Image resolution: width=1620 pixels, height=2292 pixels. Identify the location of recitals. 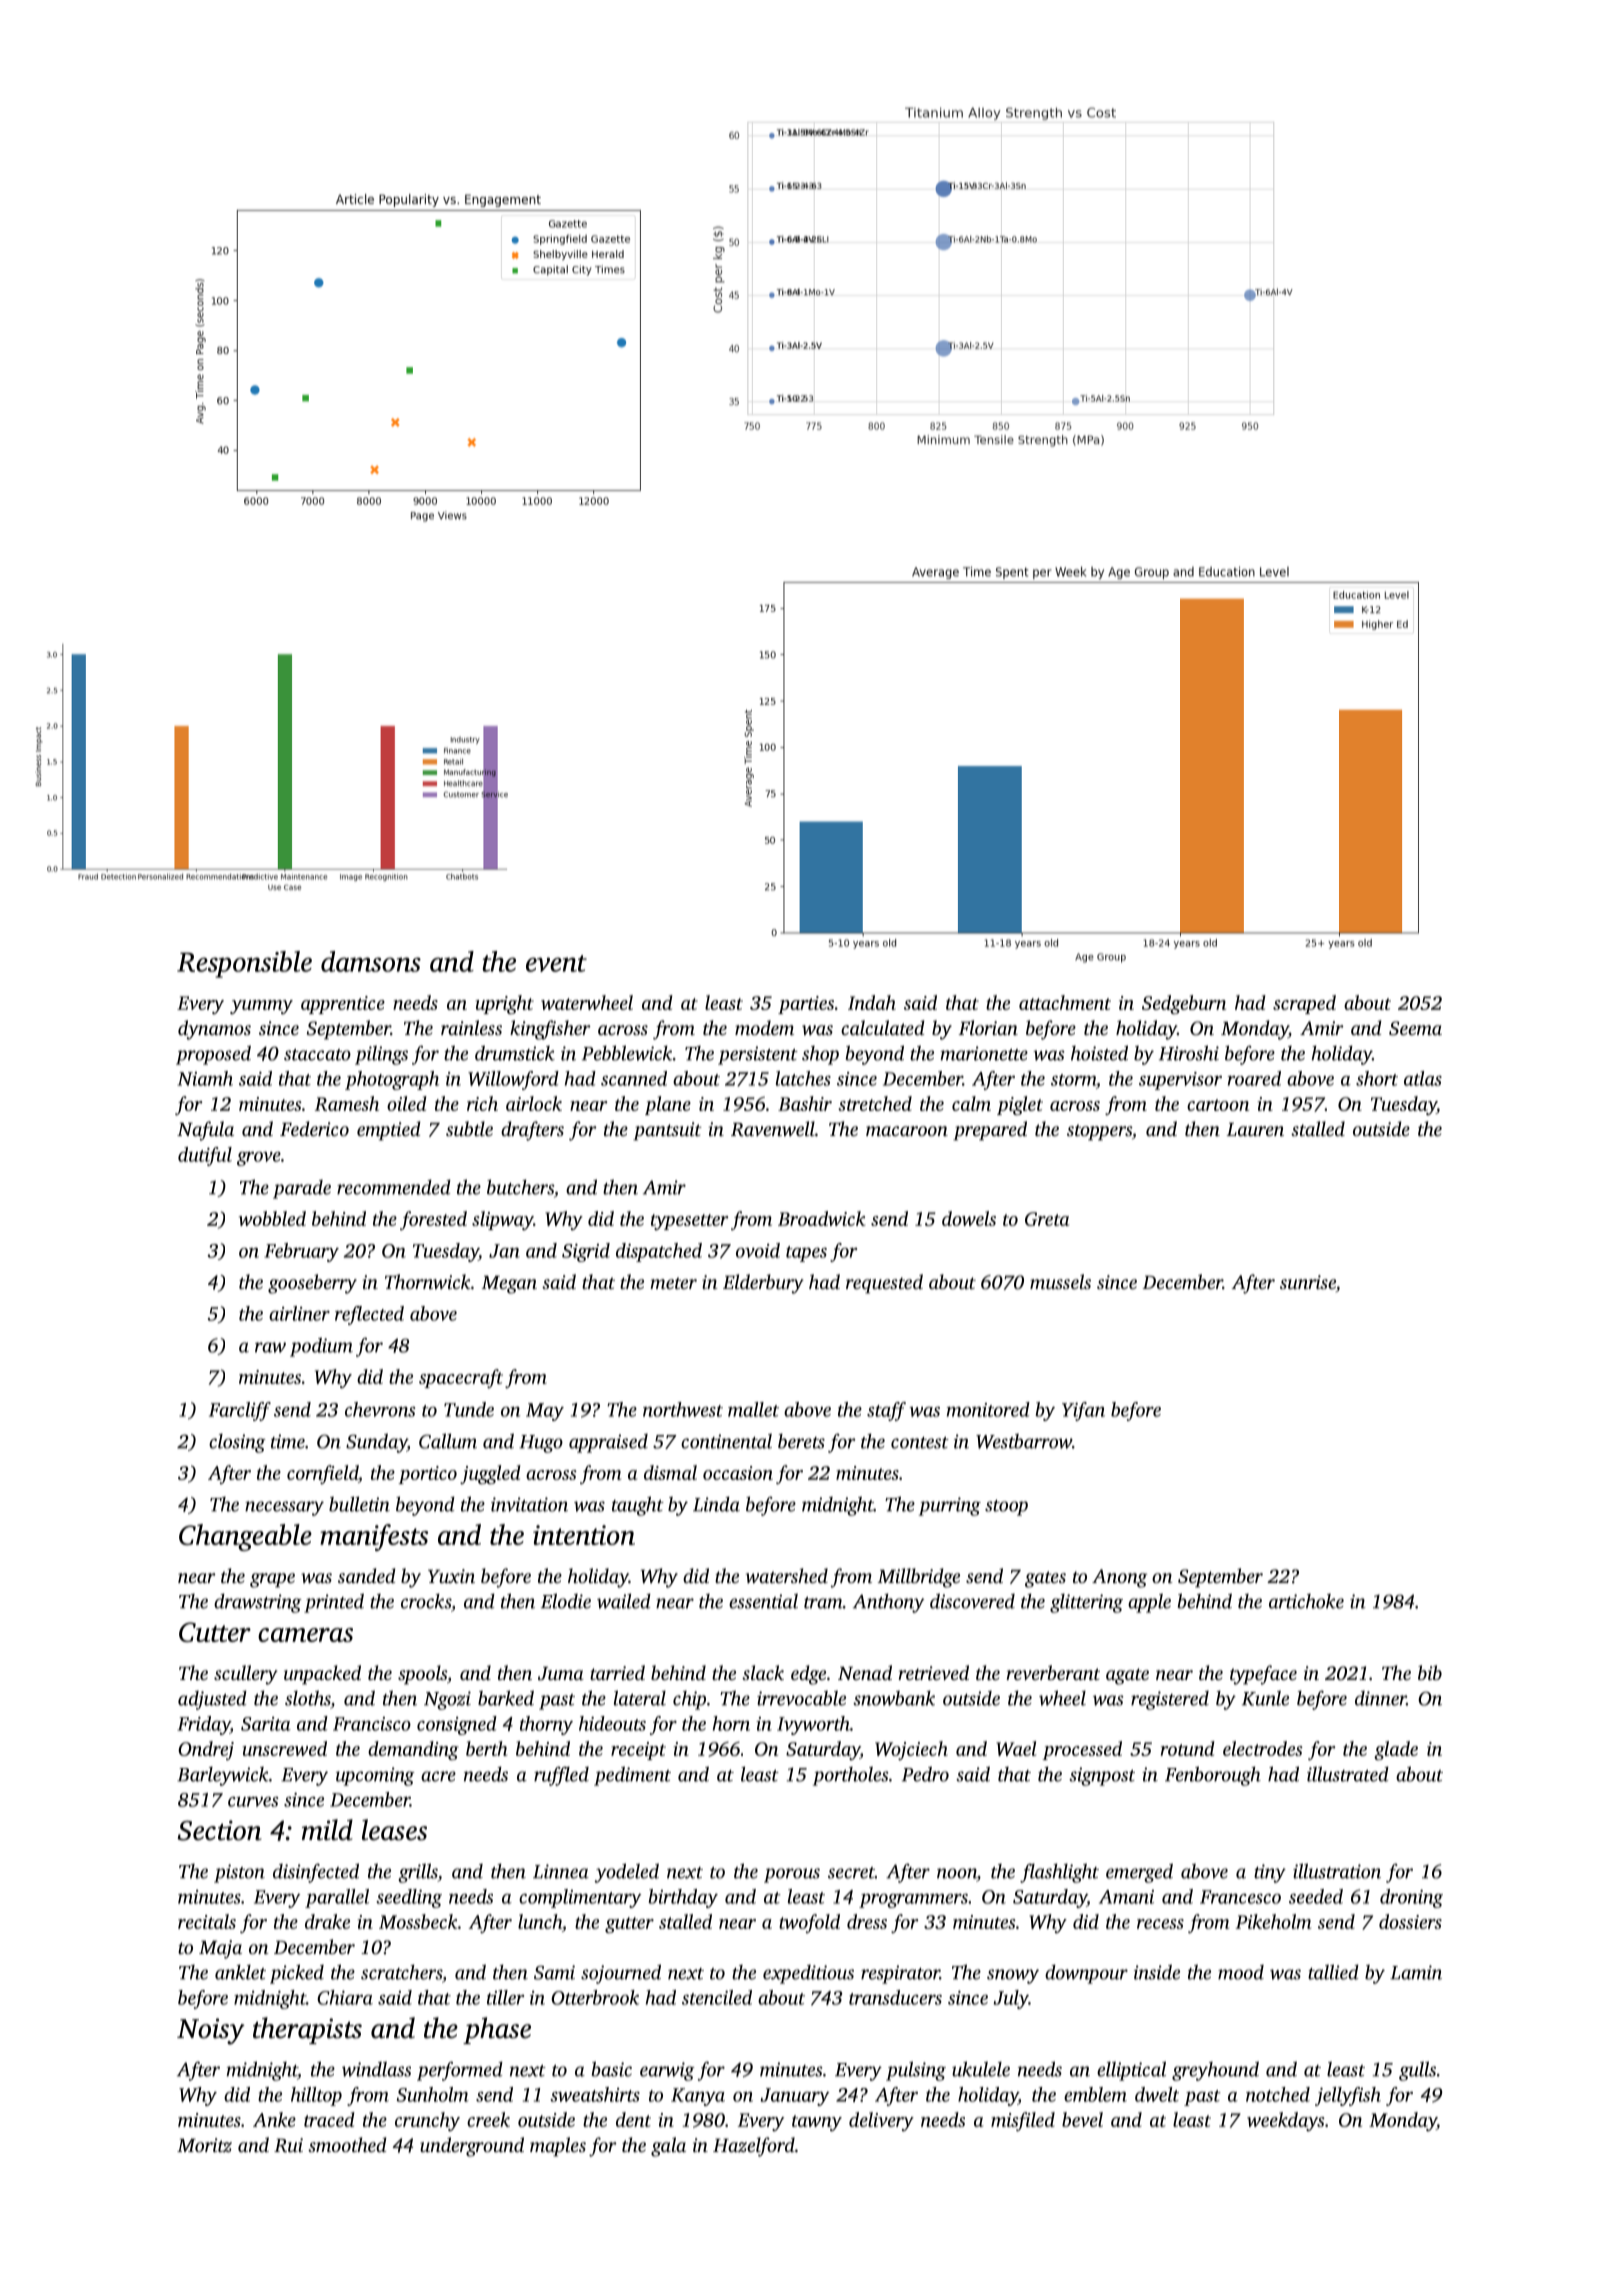
(207, 1921).
